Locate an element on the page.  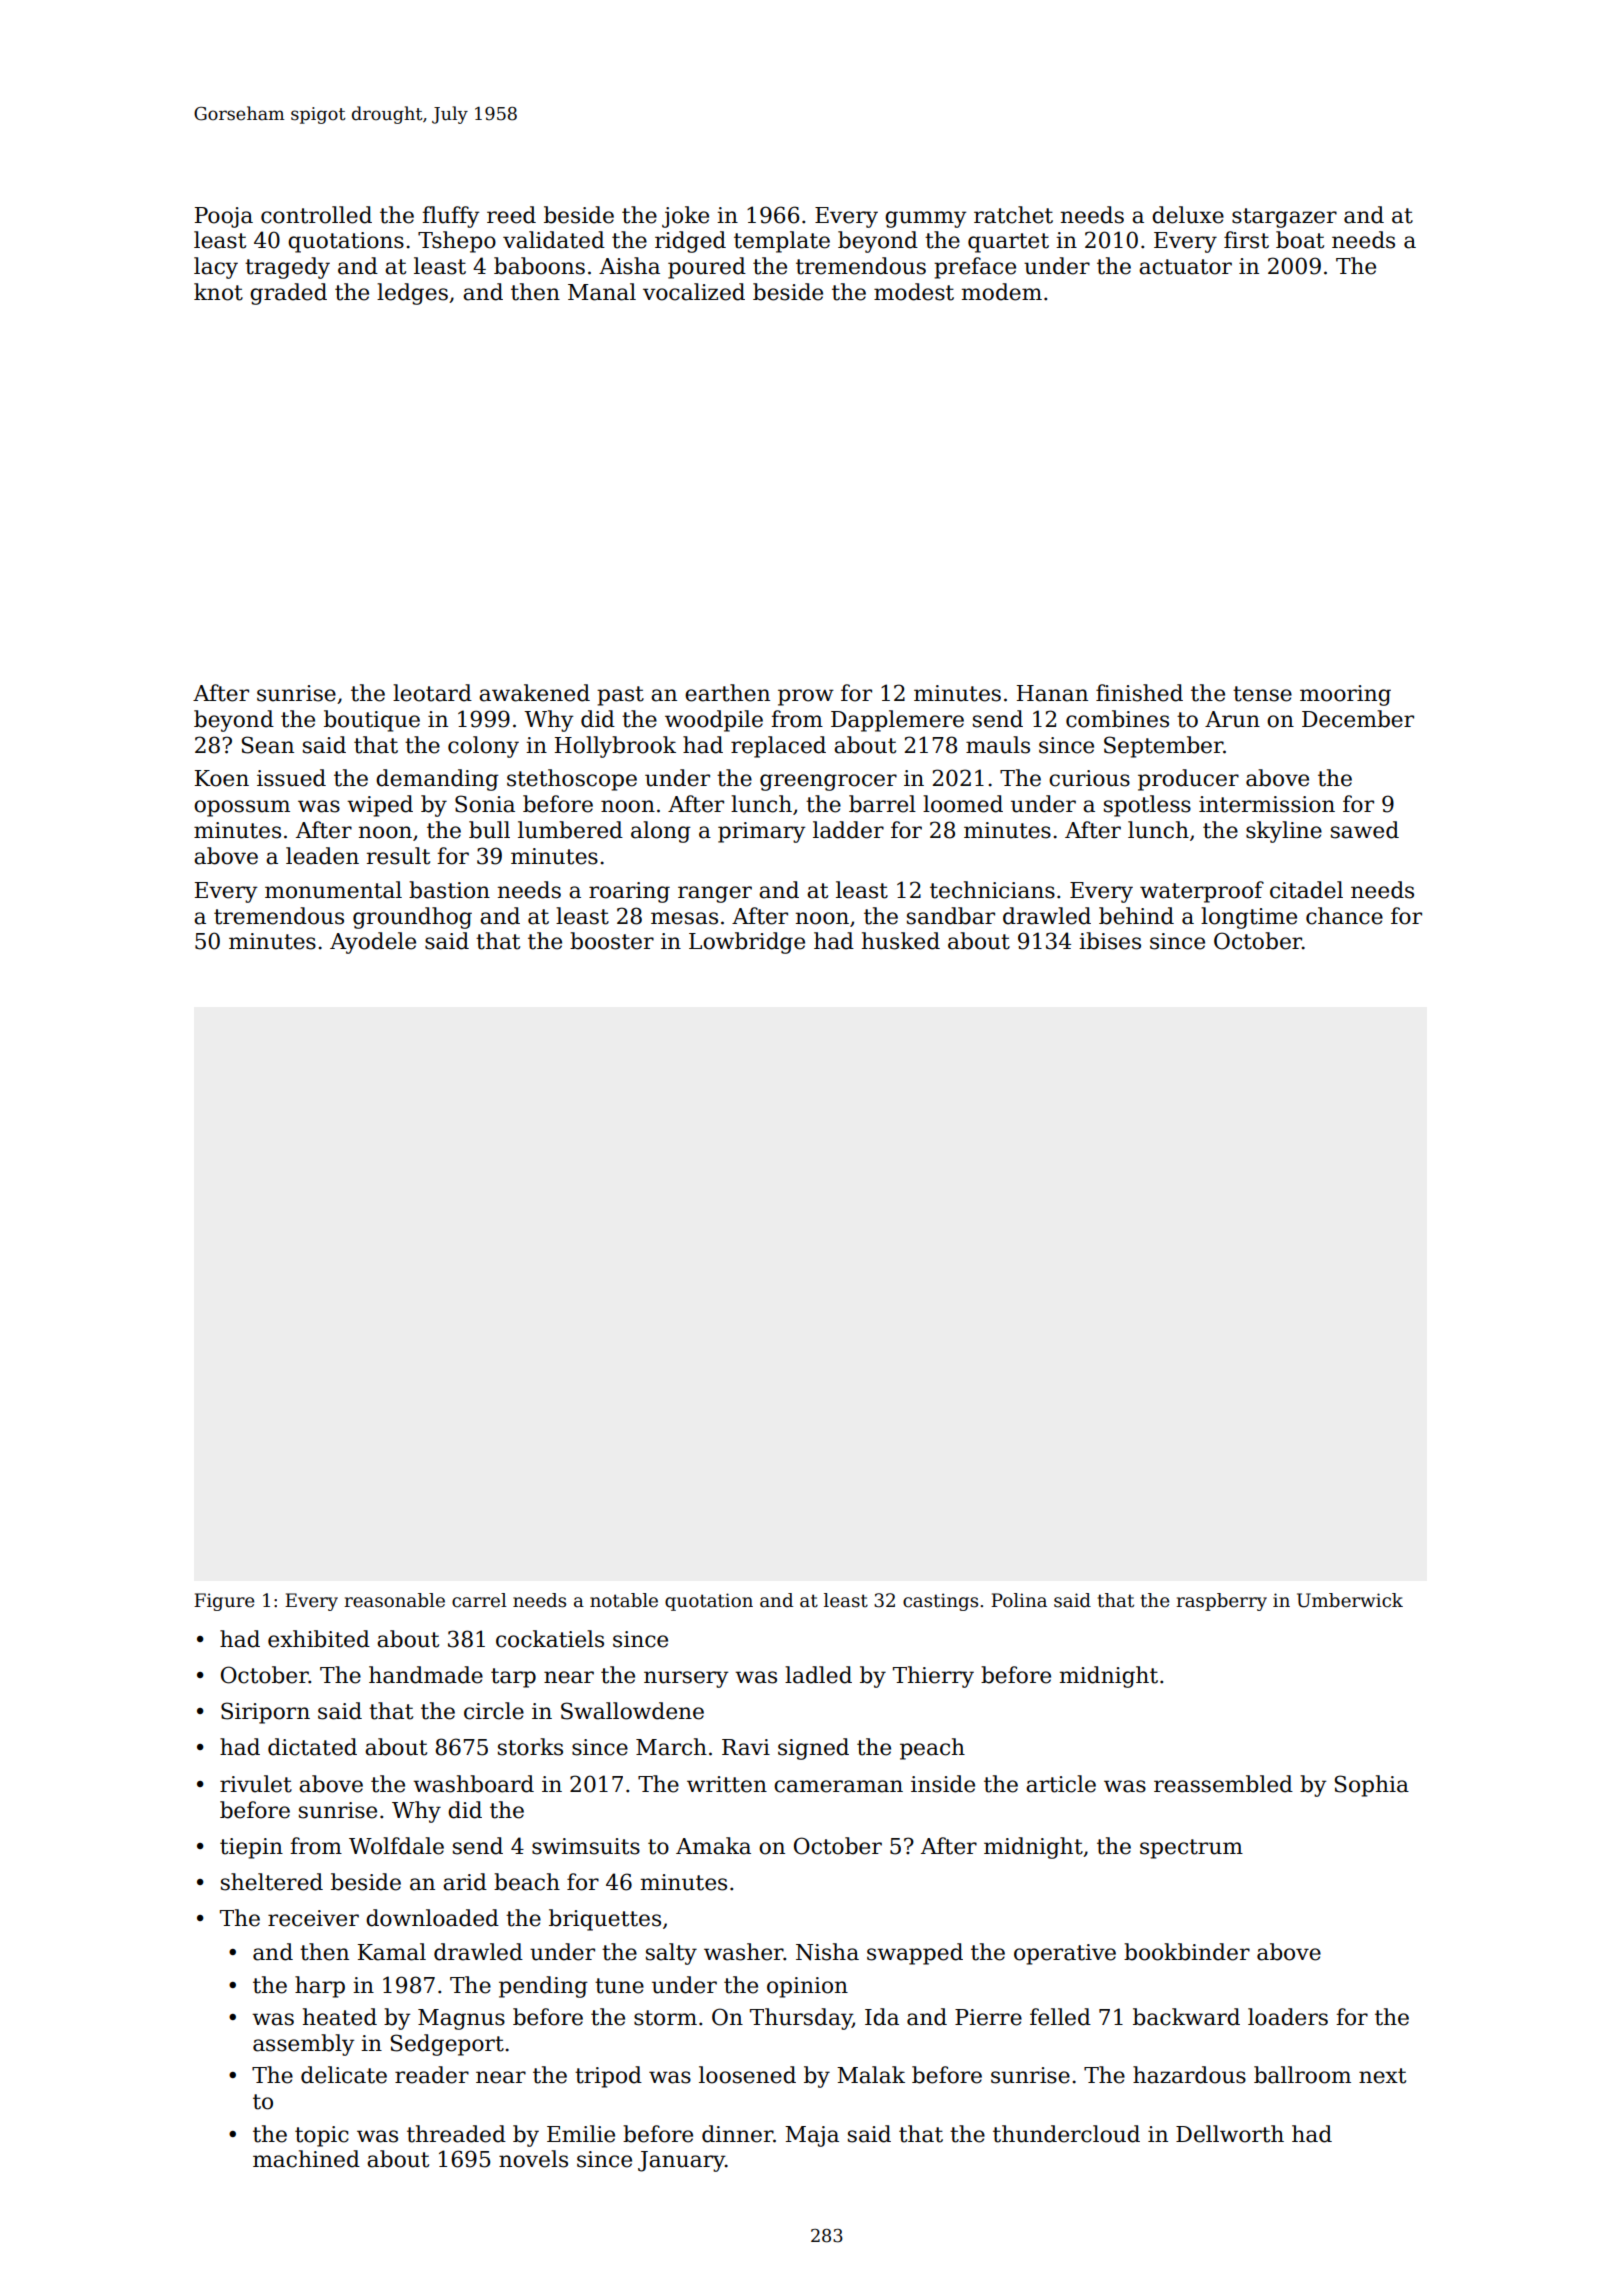
Ayodele is located at coordinates (373, 943).
